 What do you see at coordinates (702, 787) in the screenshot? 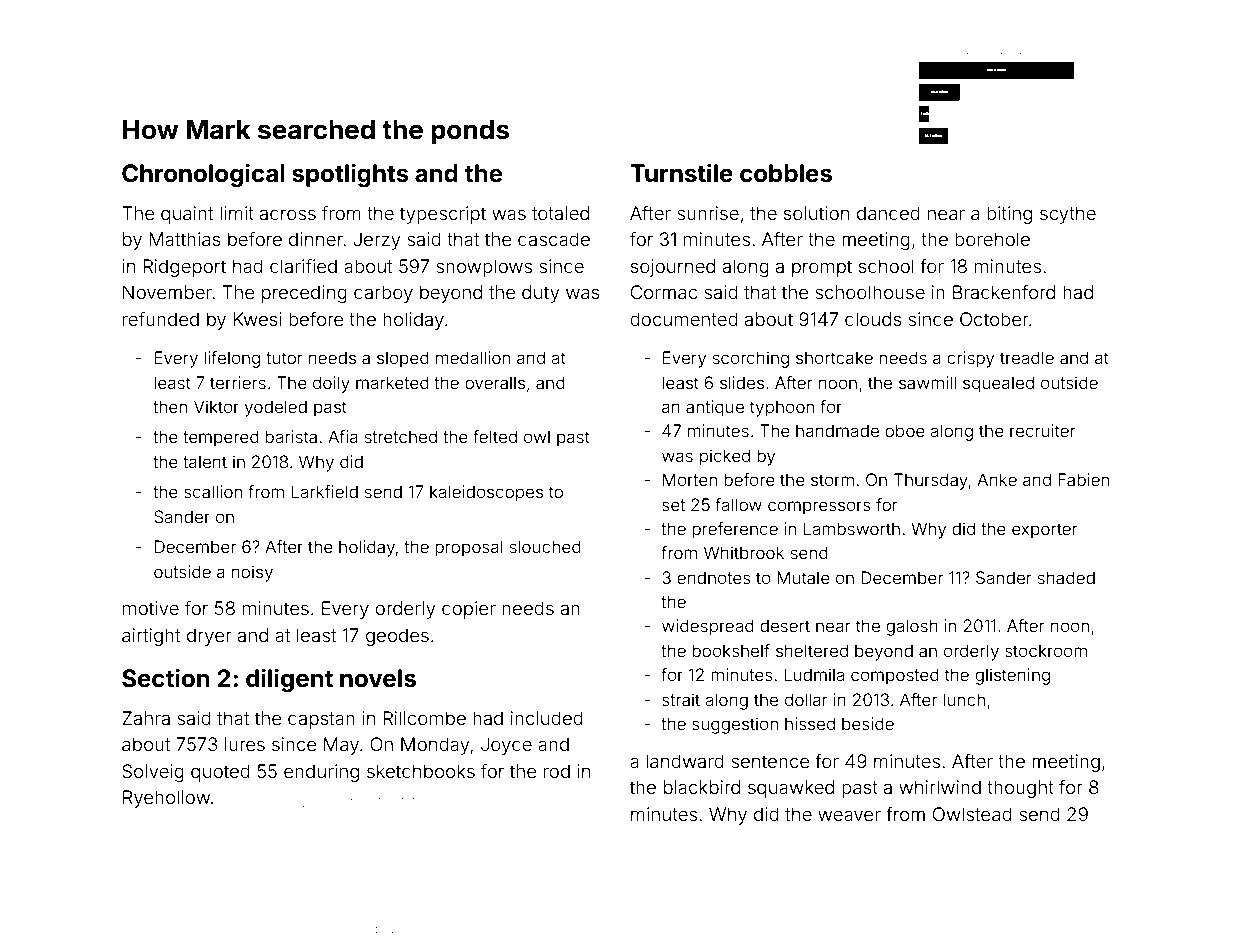
I see `blackbird` at bounding box center [702, 787].
